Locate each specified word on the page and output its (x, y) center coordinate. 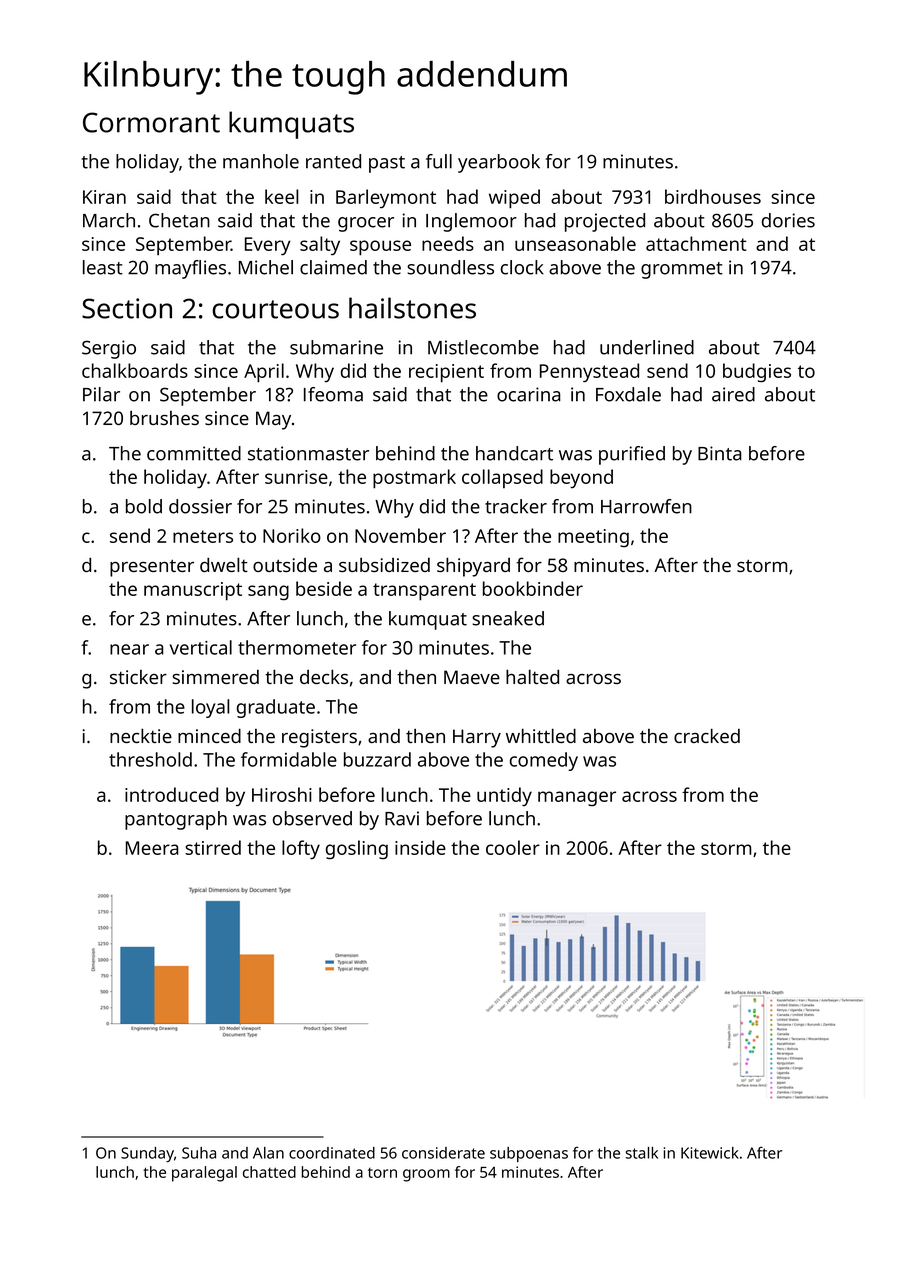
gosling (357, 849)
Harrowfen (646, 506)
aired (733, 394)
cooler (513, 847)
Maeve (472, 677)
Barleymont (386, 198)
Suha (199, 1153)
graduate (276, 708)
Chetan (179, 220)
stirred (213, 847)
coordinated (332, 1153)
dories (788, 220)
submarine (336, 347)
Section (127, 308)
